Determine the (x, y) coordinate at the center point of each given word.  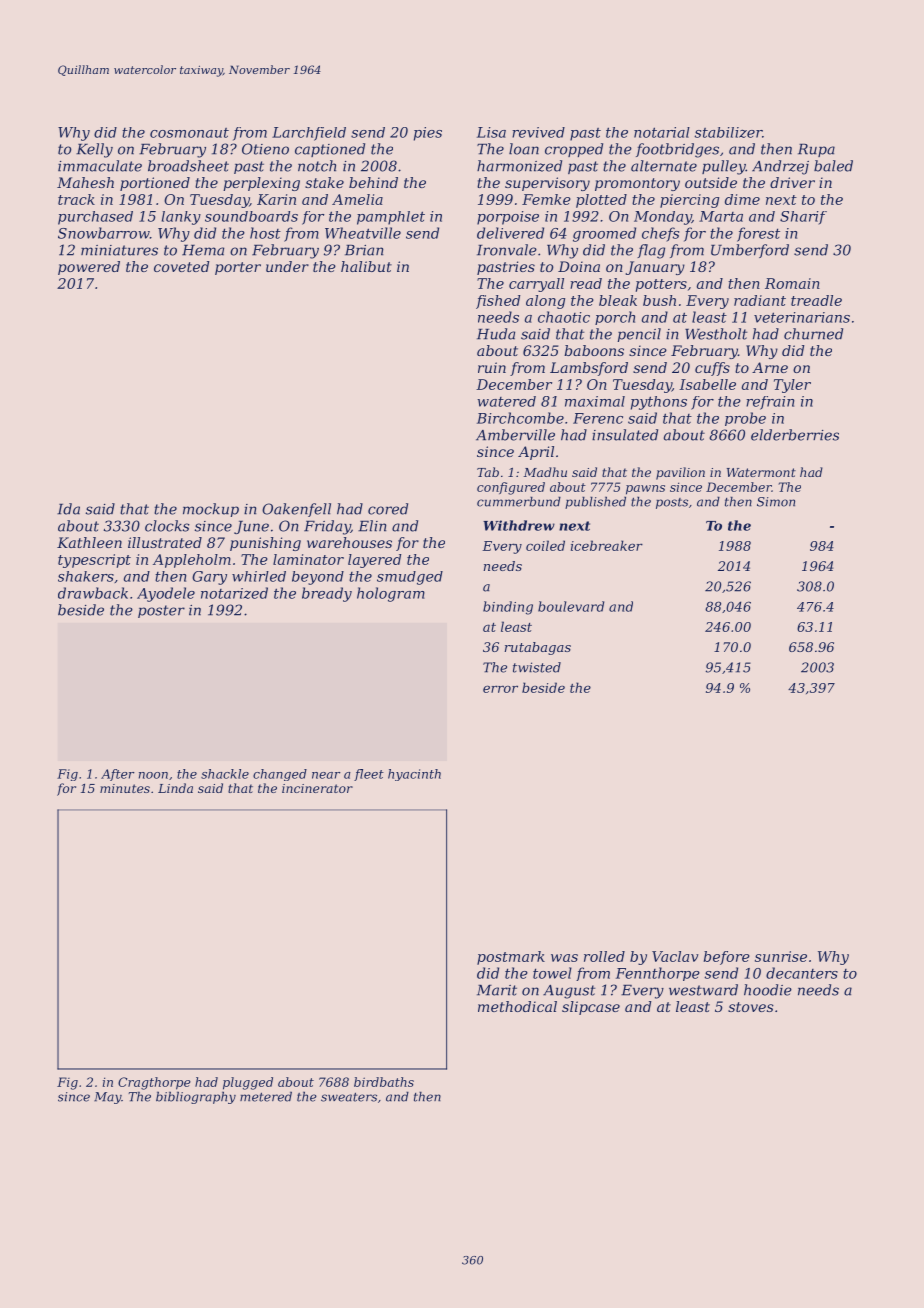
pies (428, 134)
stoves (751, 1007)
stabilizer (728, 132)
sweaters (349, 1097)
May (107, 1098)
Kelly (94, 150)
